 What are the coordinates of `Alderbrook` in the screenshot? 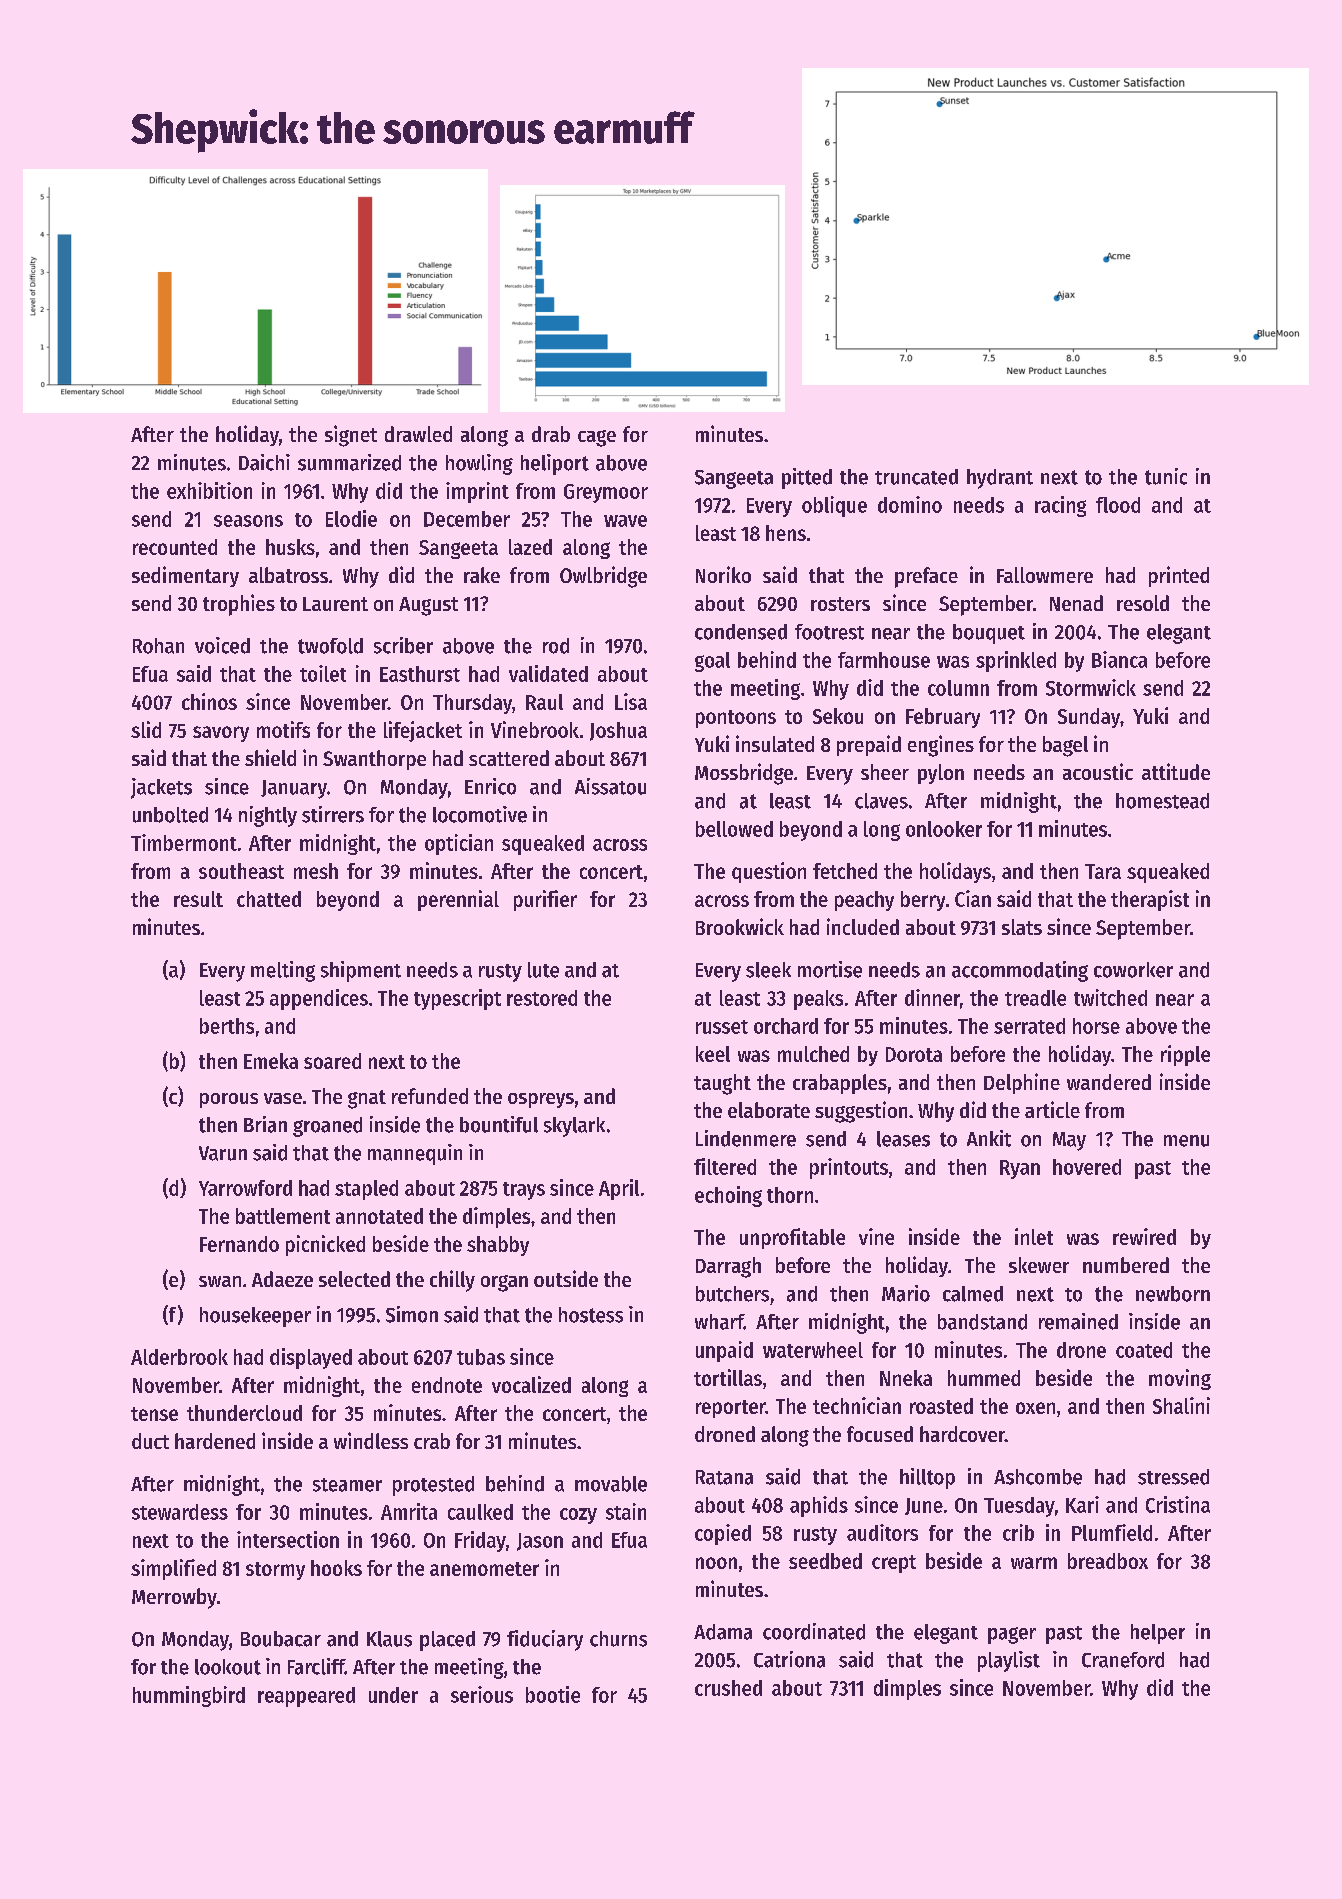 It's located at (179, 1357).
